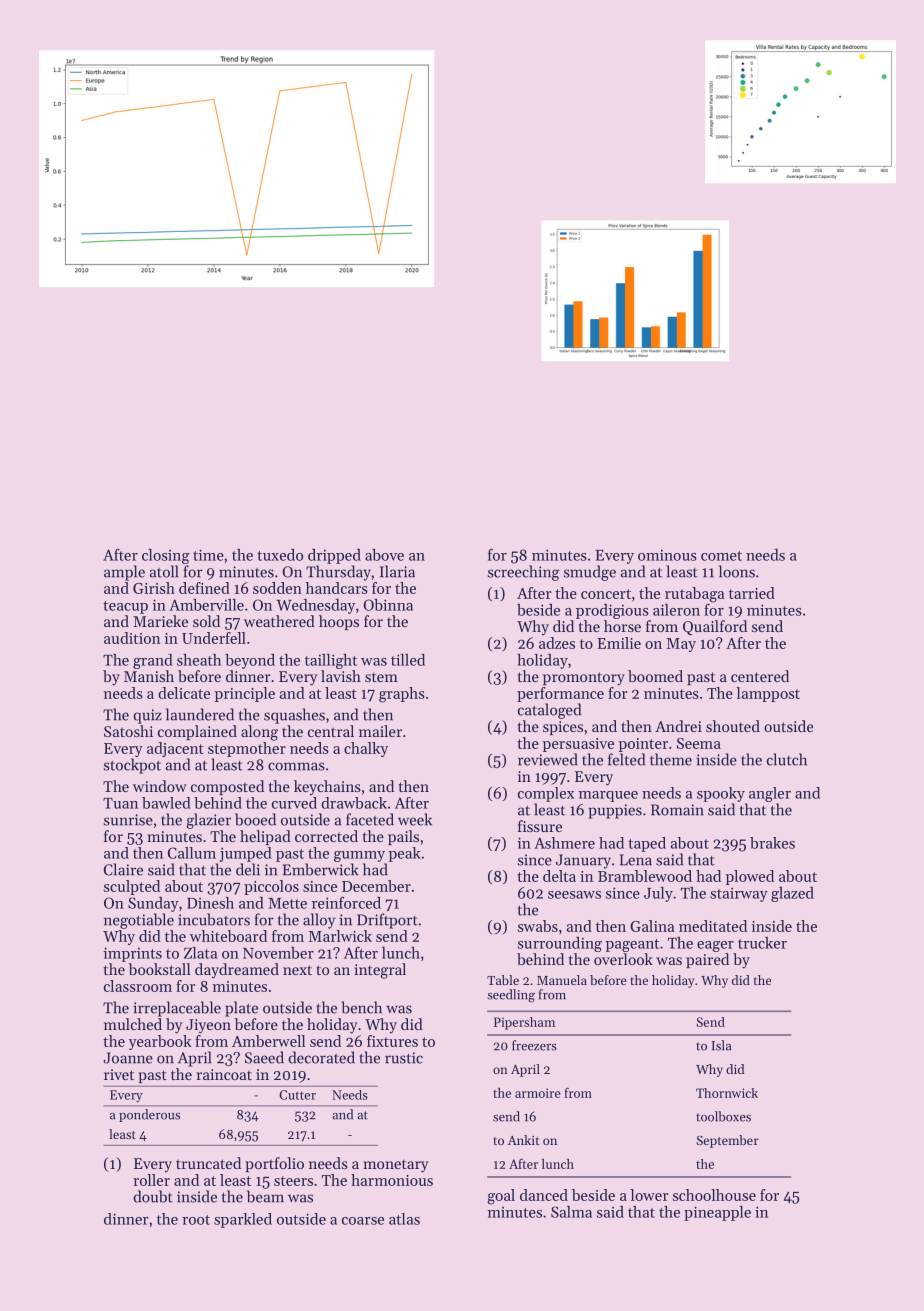  What do you see at coordinates (392, 1041) in the image?
I see `fixtures` at bounding box center [392, 1041].
